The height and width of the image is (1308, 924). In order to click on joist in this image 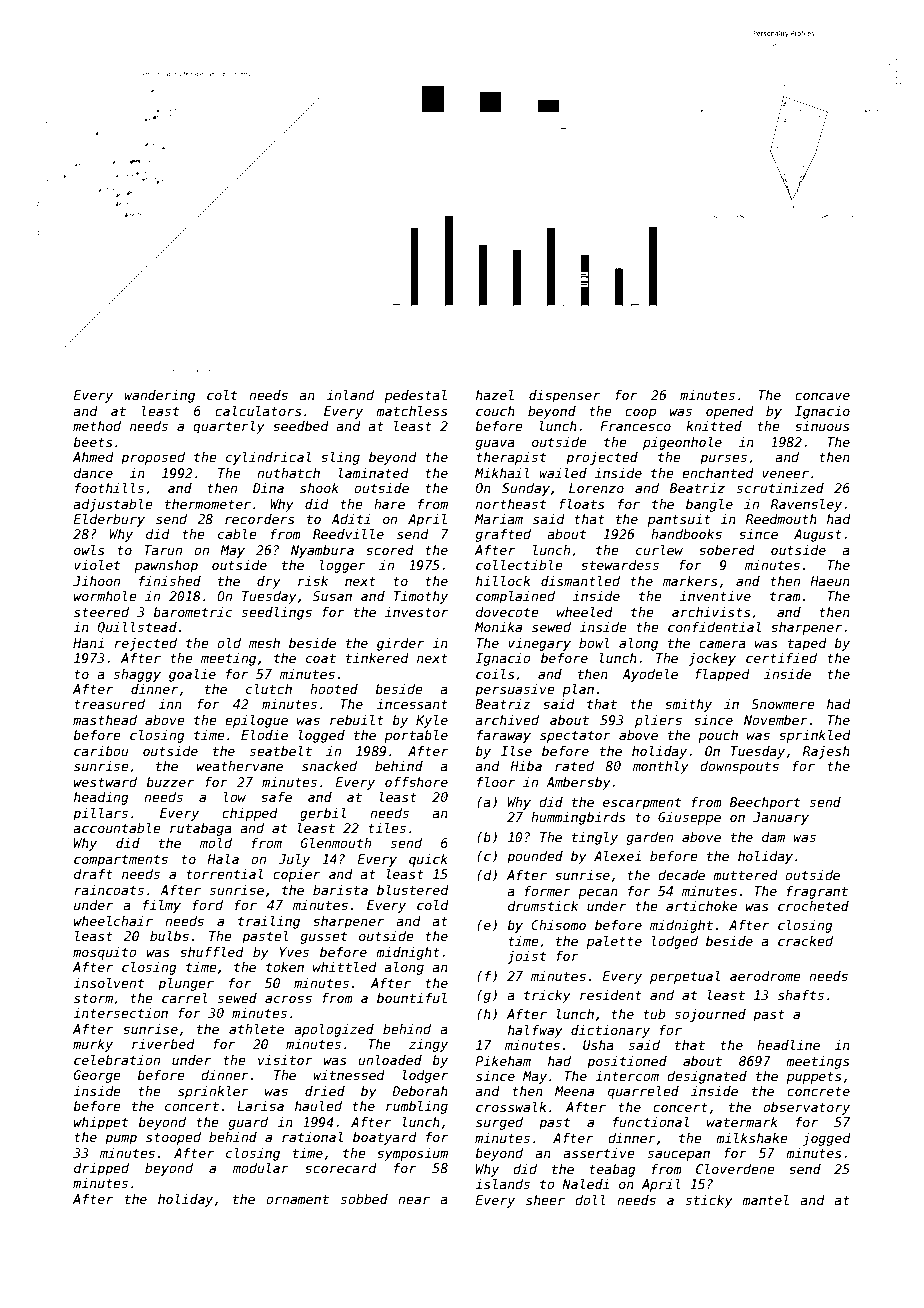, I will do `click(526, 957)`.
